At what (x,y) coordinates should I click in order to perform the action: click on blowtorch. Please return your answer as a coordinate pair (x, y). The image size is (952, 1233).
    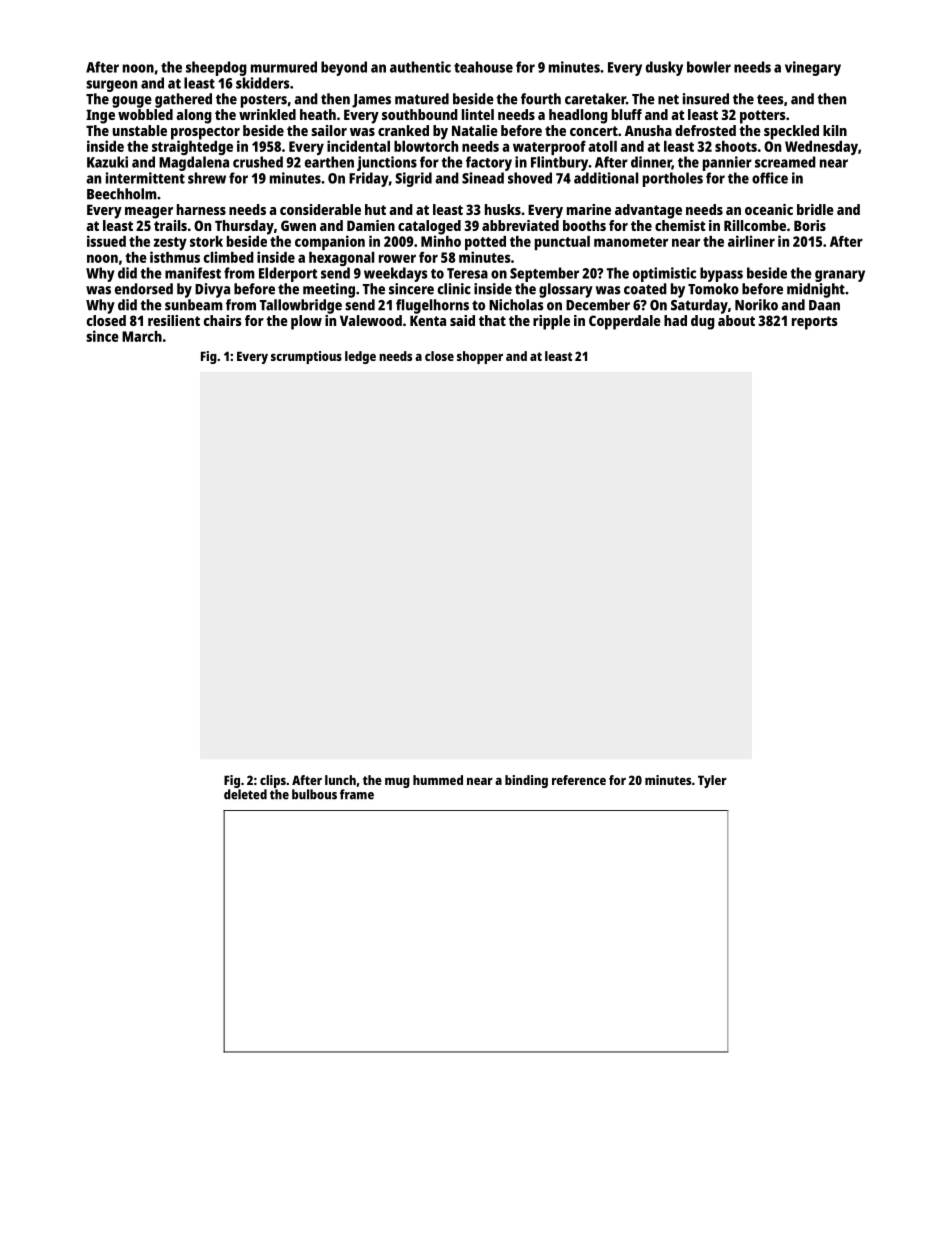
    Looking at the image, I should click on (426, 146).
